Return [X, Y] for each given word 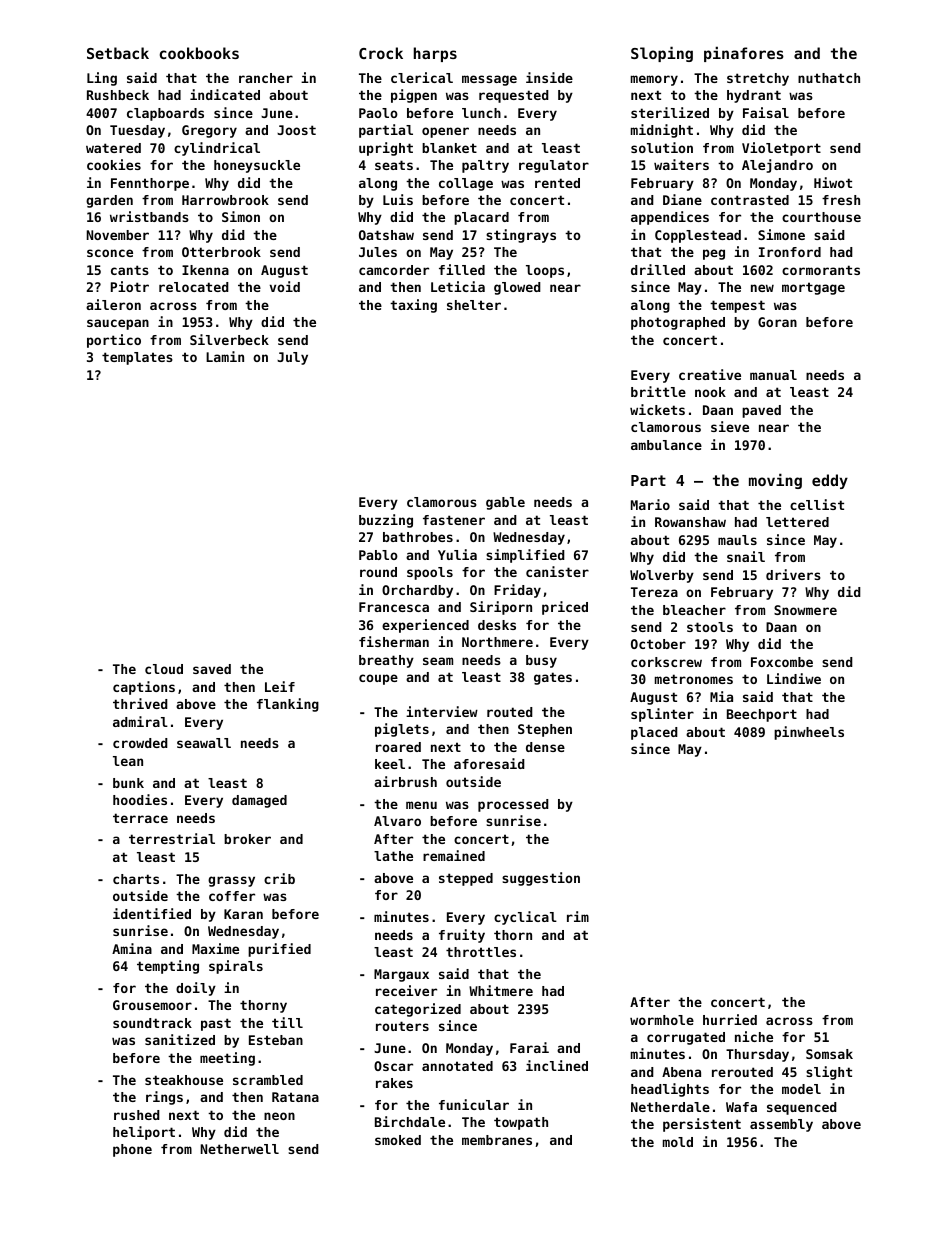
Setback [118, 53]
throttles [481, 952]
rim [578, 916]
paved [761, 411]
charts [136, 879]
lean [128, 761]
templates [137, 358]
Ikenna [205, 270]
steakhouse [184, 1080]
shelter [474, 305]
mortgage [813, 288]
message [489, 80]
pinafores [744, 54]
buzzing [386, 521]
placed [654, 733]
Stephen [545, 730]
